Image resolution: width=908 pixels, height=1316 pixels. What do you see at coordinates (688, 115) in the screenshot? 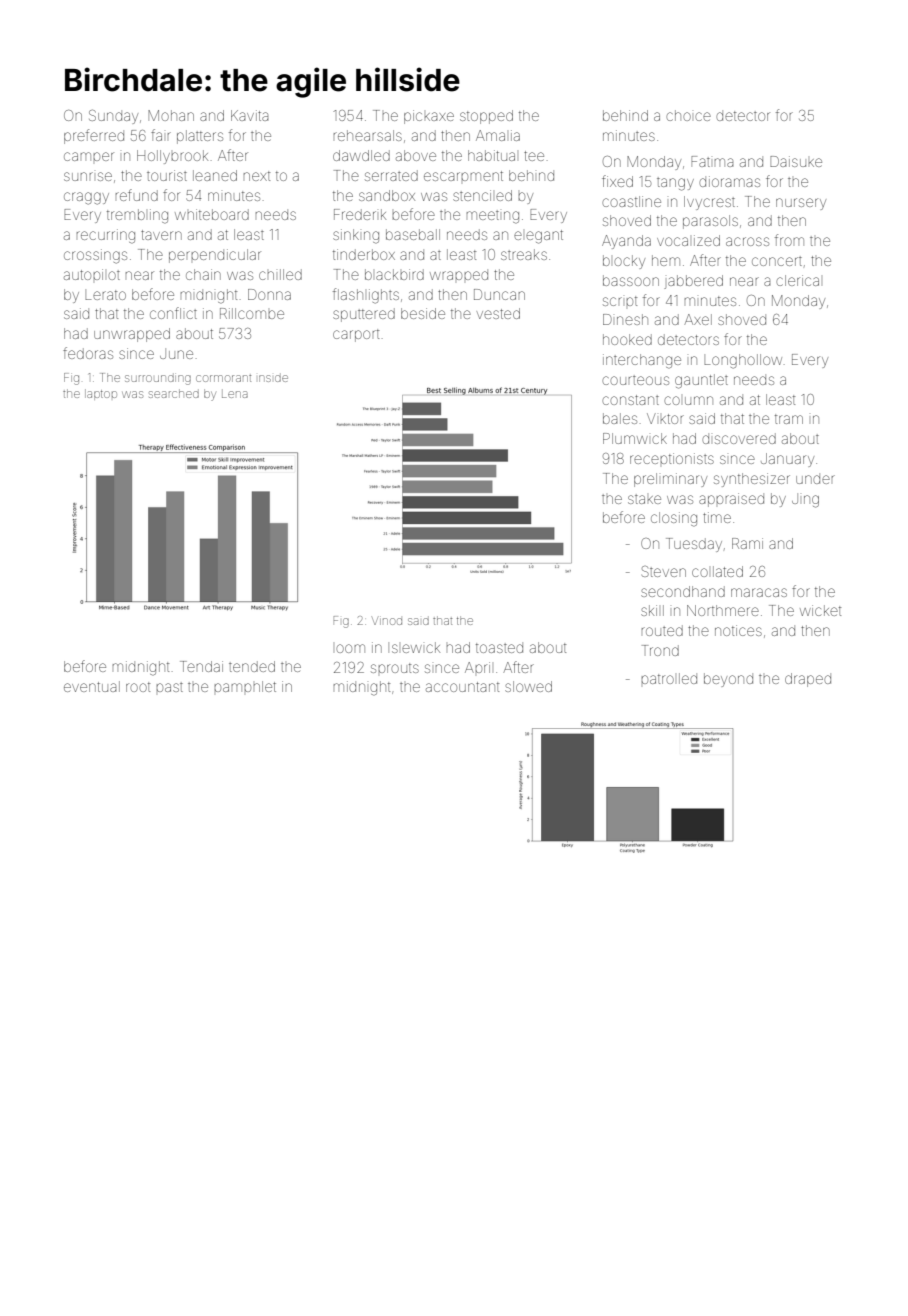
I see `choice` at bounding box center [688, 115].
